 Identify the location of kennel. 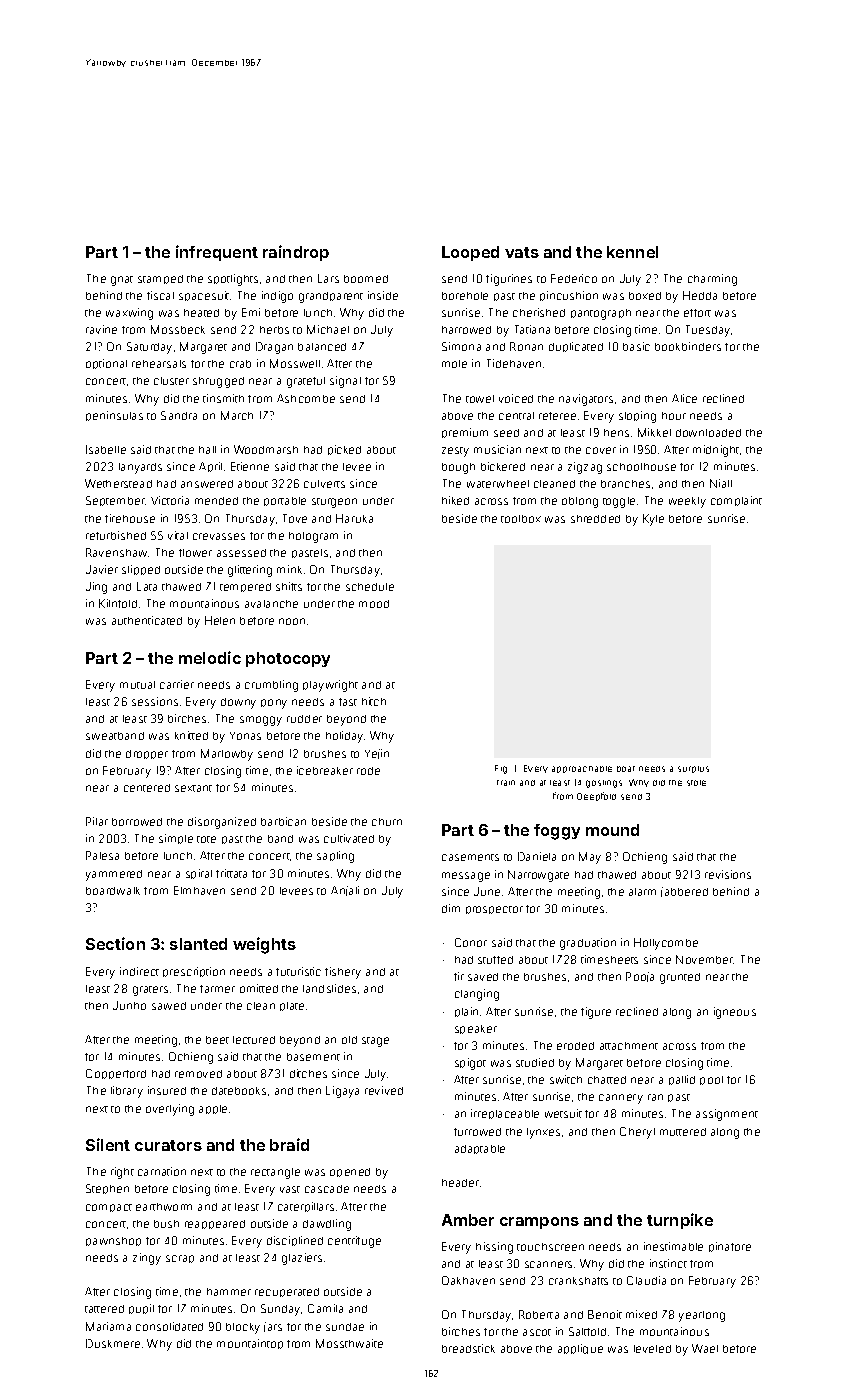
(632, 252).
